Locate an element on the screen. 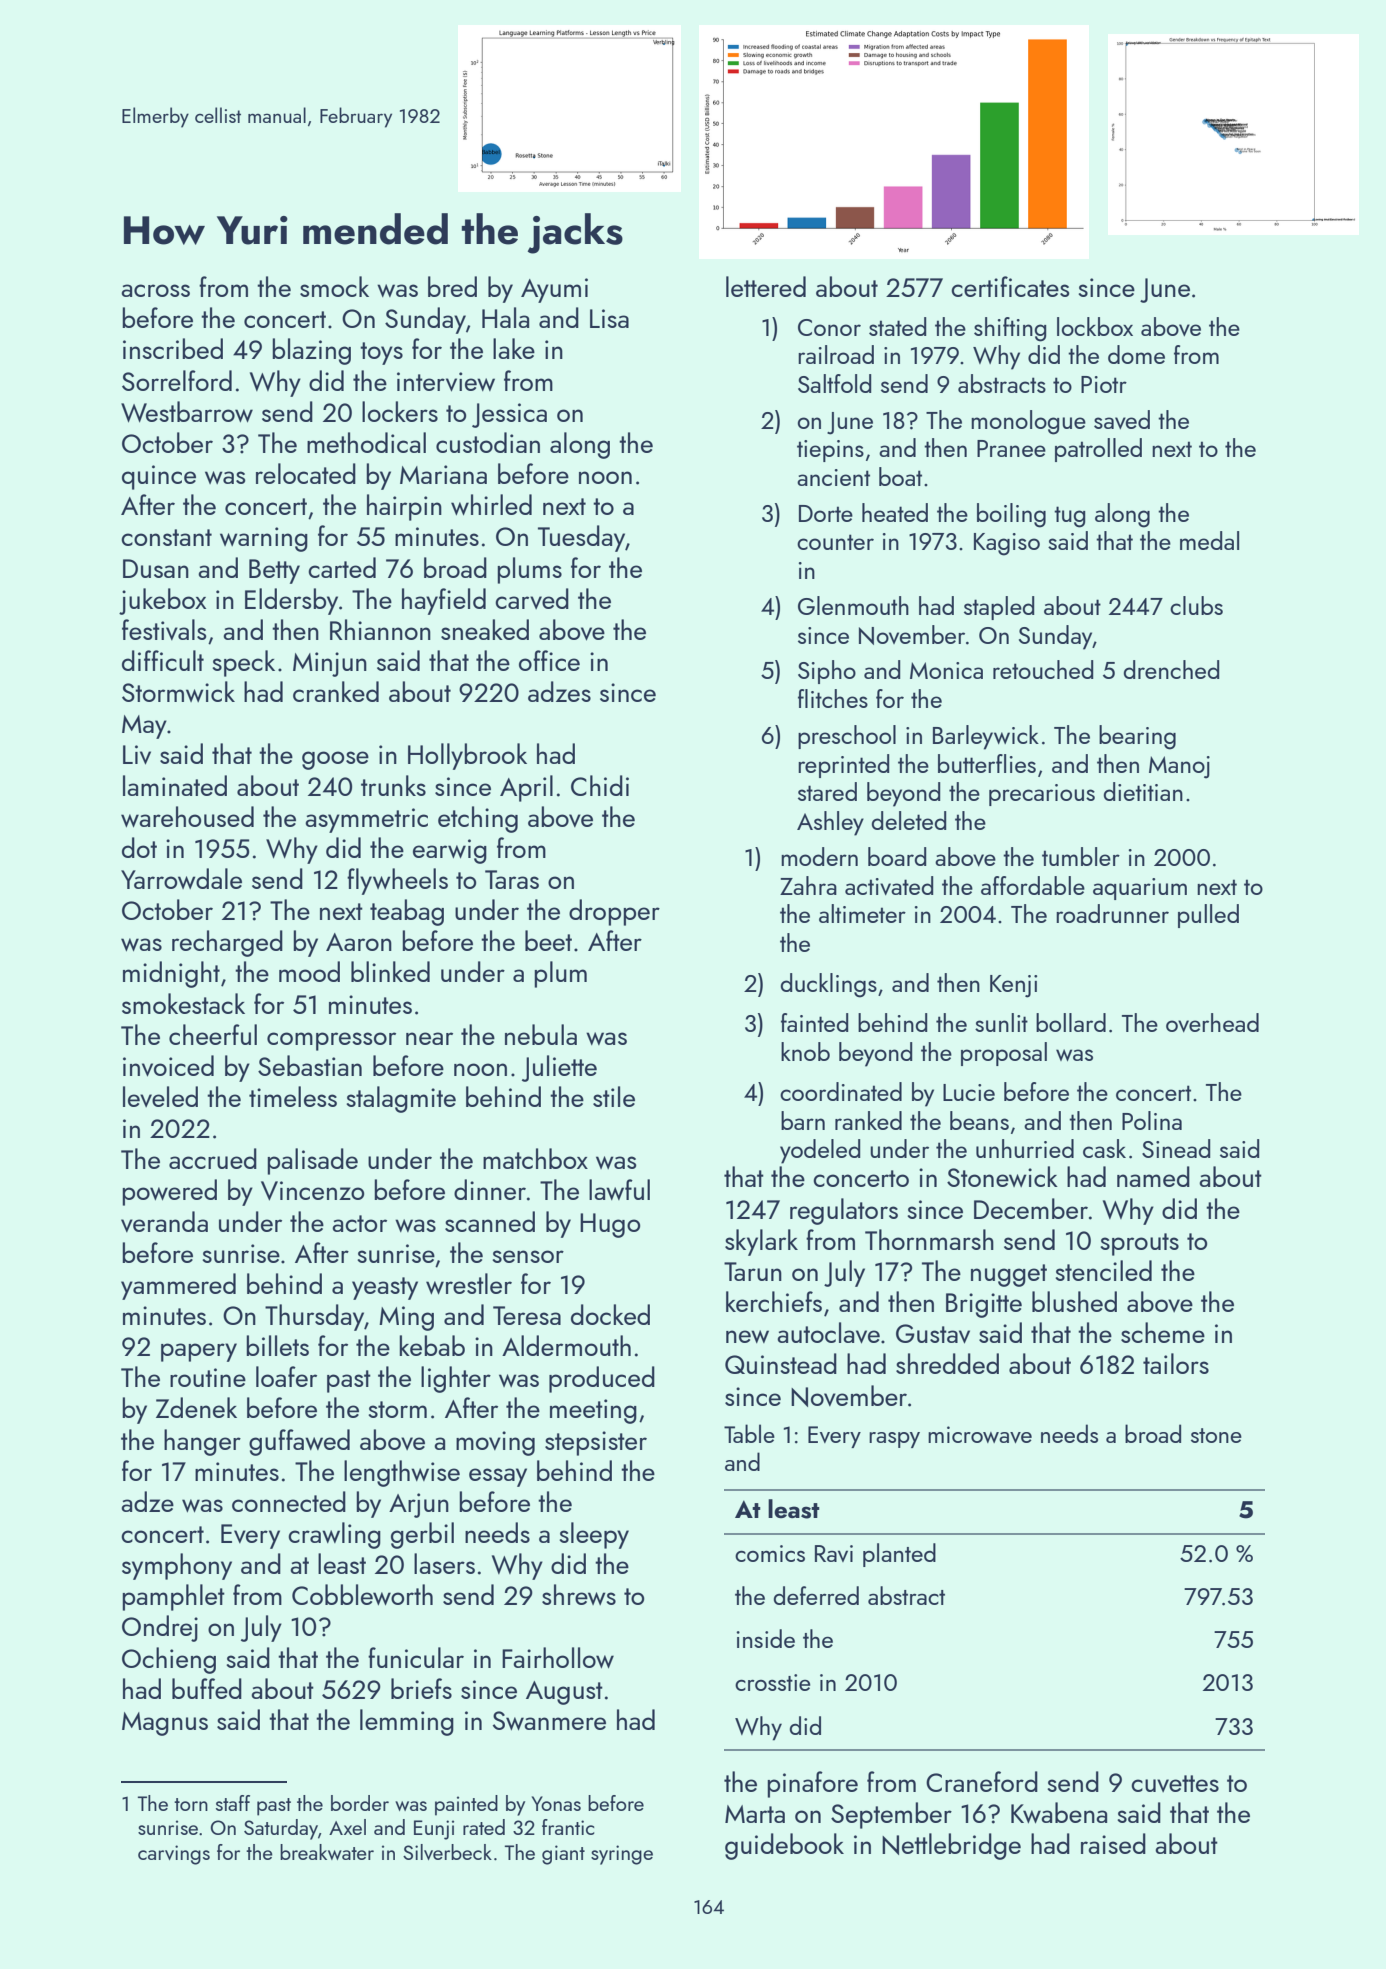 The image size is (1386, 1969). billets is located at coordinates (277, 1345).
